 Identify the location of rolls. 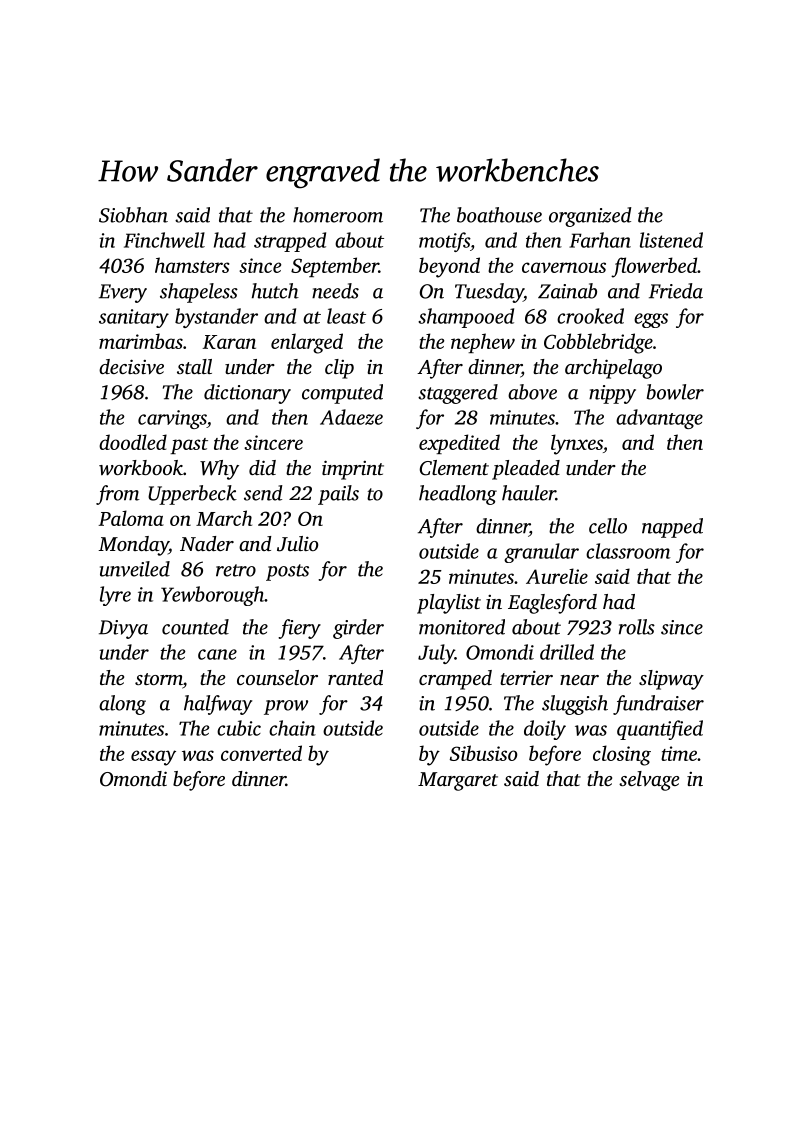
(637, 627).
